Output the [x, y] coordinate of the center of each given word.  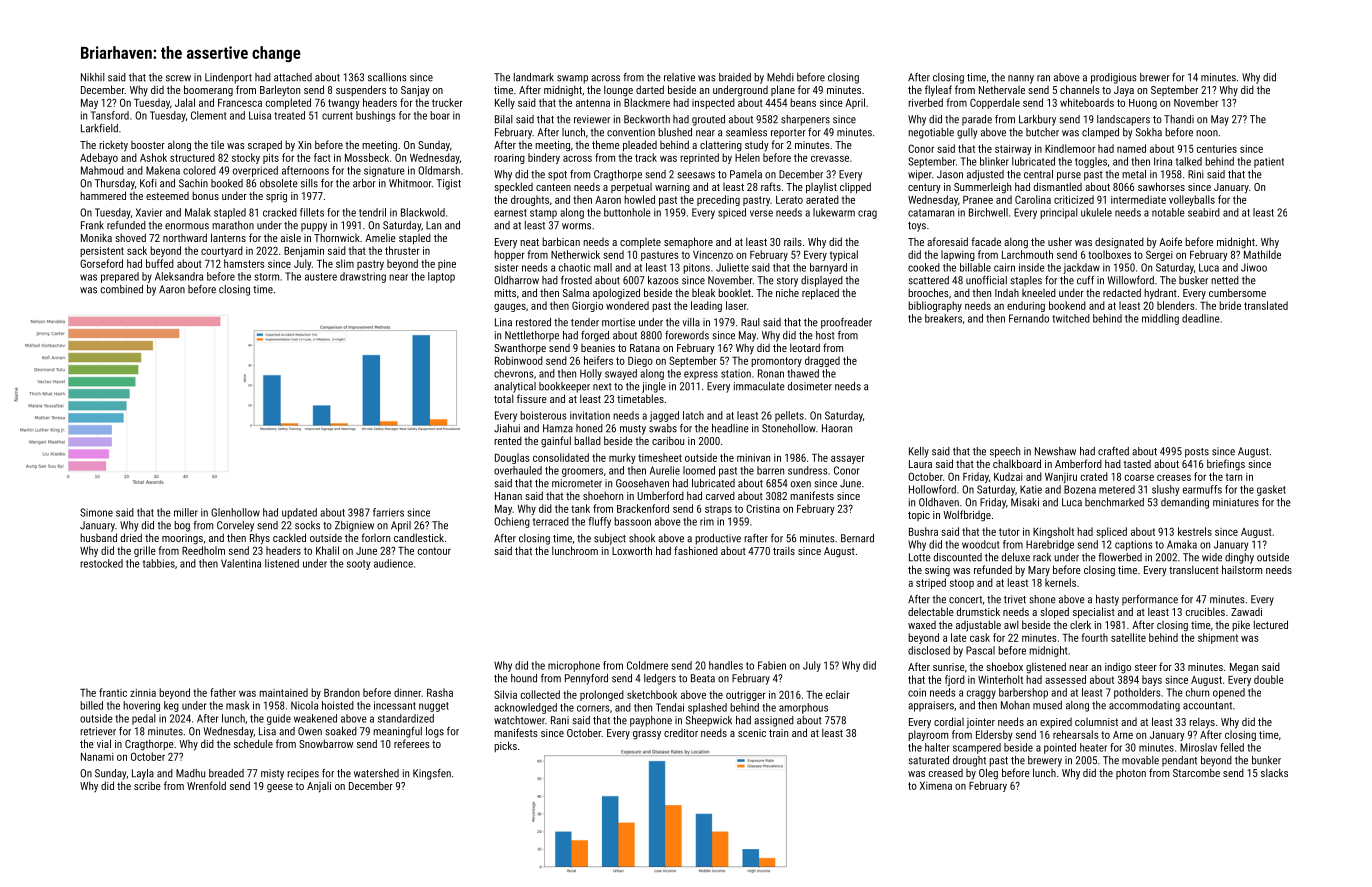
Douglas [512, 458]
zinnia [143, 693]
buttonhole [627, 212]
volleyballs [1192, 200]
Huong [1143, 104]
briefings [1226, 465]
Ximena [936, 786]
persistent [102, 252]
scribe [147, 785]
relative [679, 77]
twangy [344, 104]
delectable [931, 611]
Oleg [988, 774]
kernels [1060, 582]
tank [580, 508]
